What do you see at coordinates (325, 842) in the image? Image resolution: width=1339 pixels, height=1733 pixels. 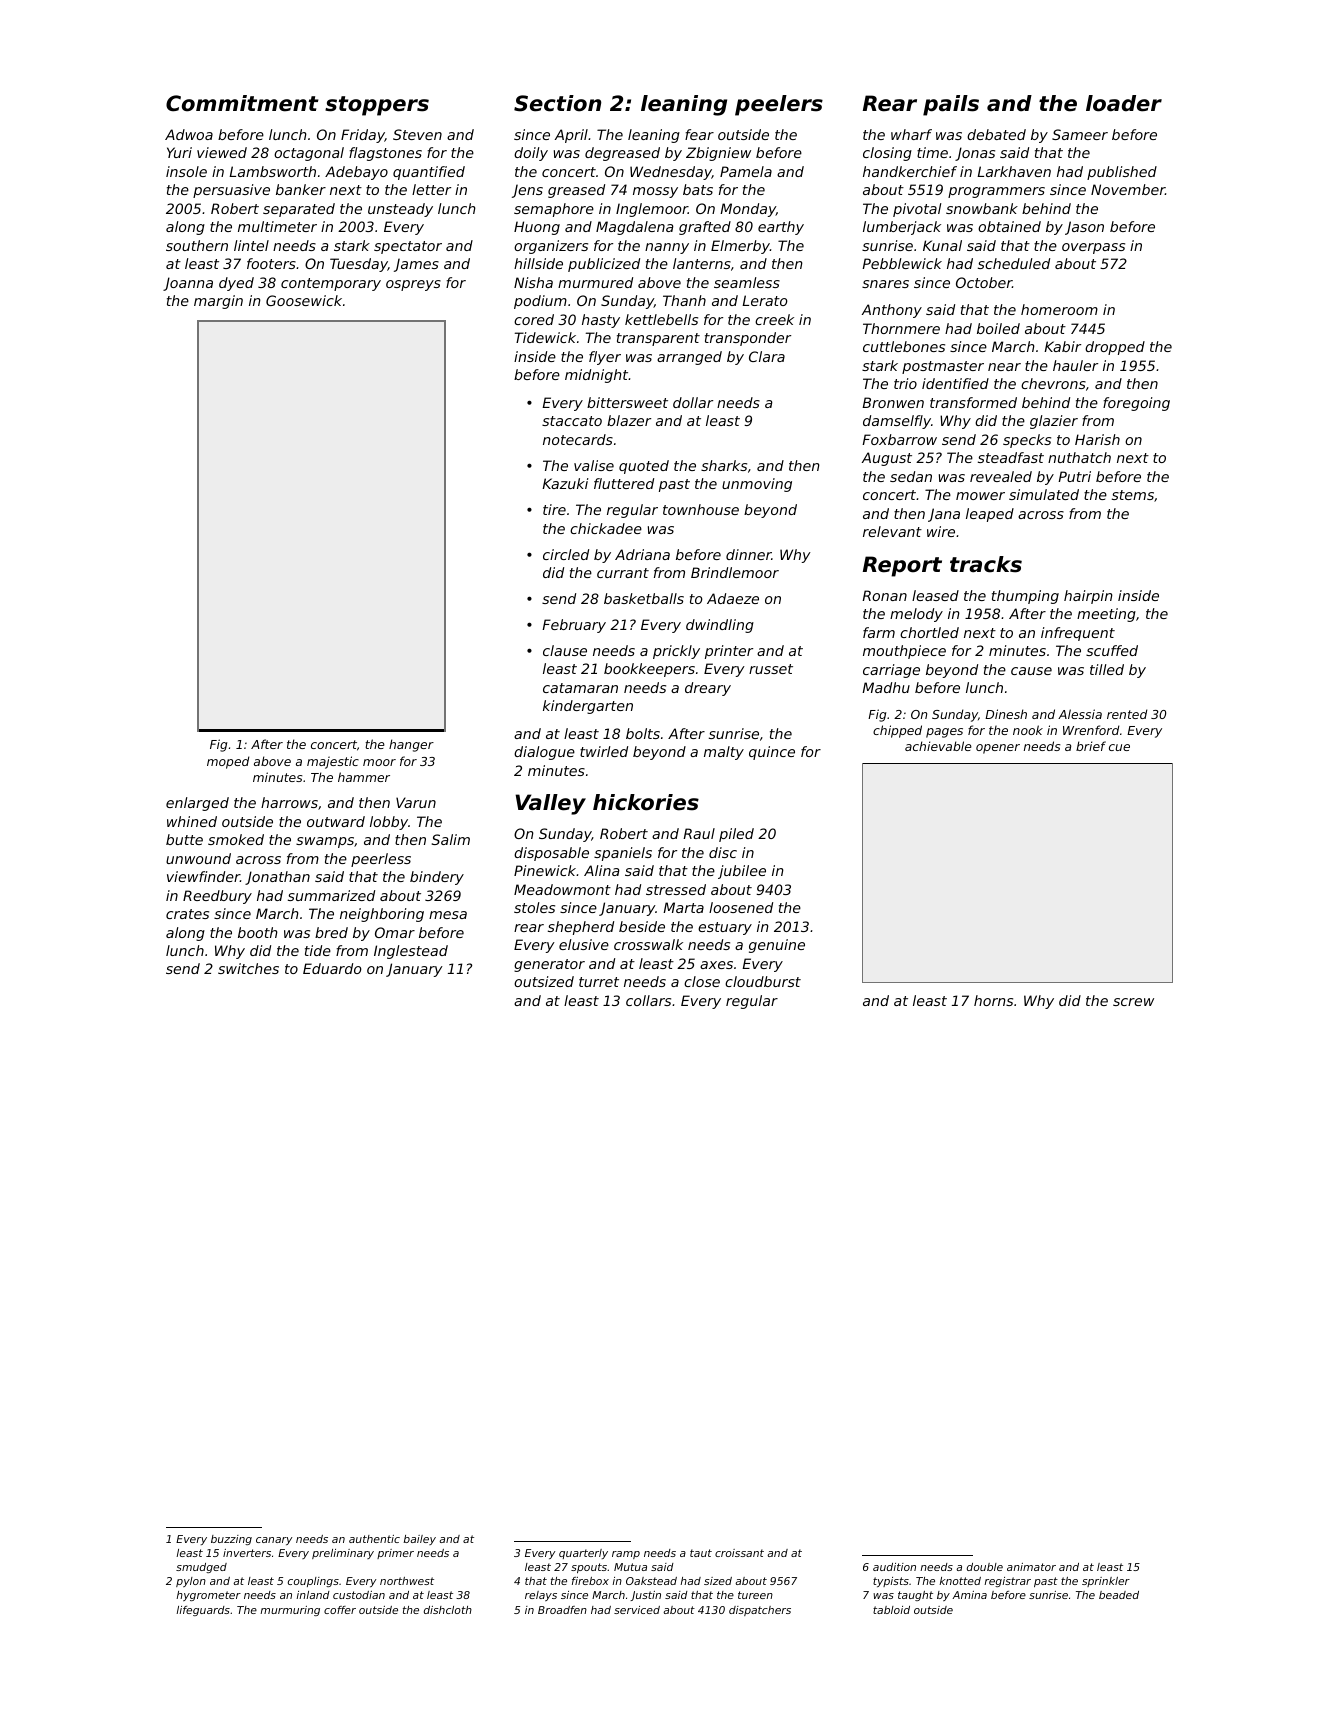 I see `swamps` at bounding box center [325, 842].
